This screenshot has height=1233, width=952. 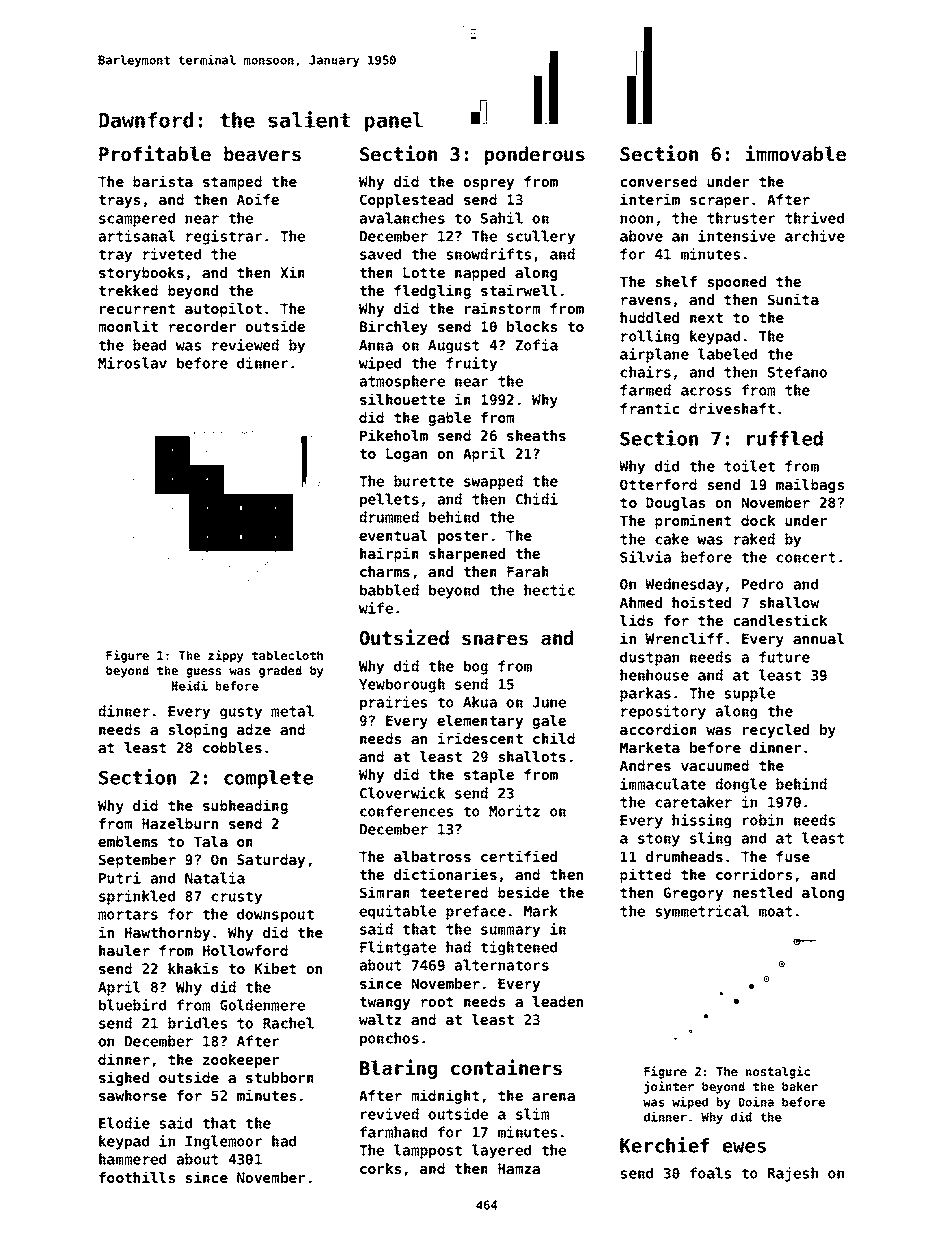 What do you see at coordinates (672, 539) in the screenshot?
I see `cake` at bounding box center [672, 539].
